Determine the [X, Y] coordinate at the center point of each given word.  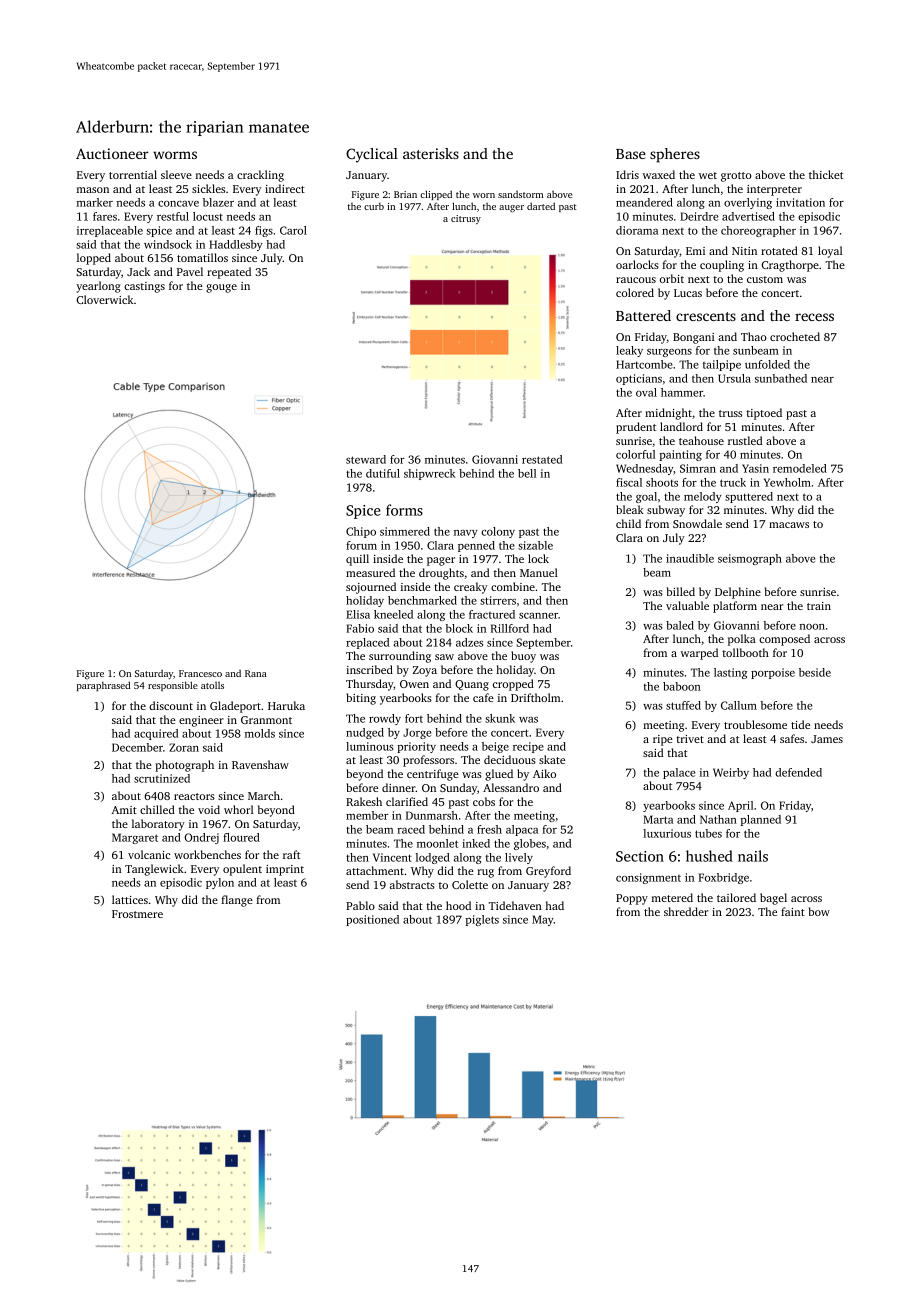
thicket [826, 174]
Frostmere [137, 914]
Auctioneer [112, 153]
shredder [686, 911]
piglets [482, 920]
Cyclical [372, 155]
